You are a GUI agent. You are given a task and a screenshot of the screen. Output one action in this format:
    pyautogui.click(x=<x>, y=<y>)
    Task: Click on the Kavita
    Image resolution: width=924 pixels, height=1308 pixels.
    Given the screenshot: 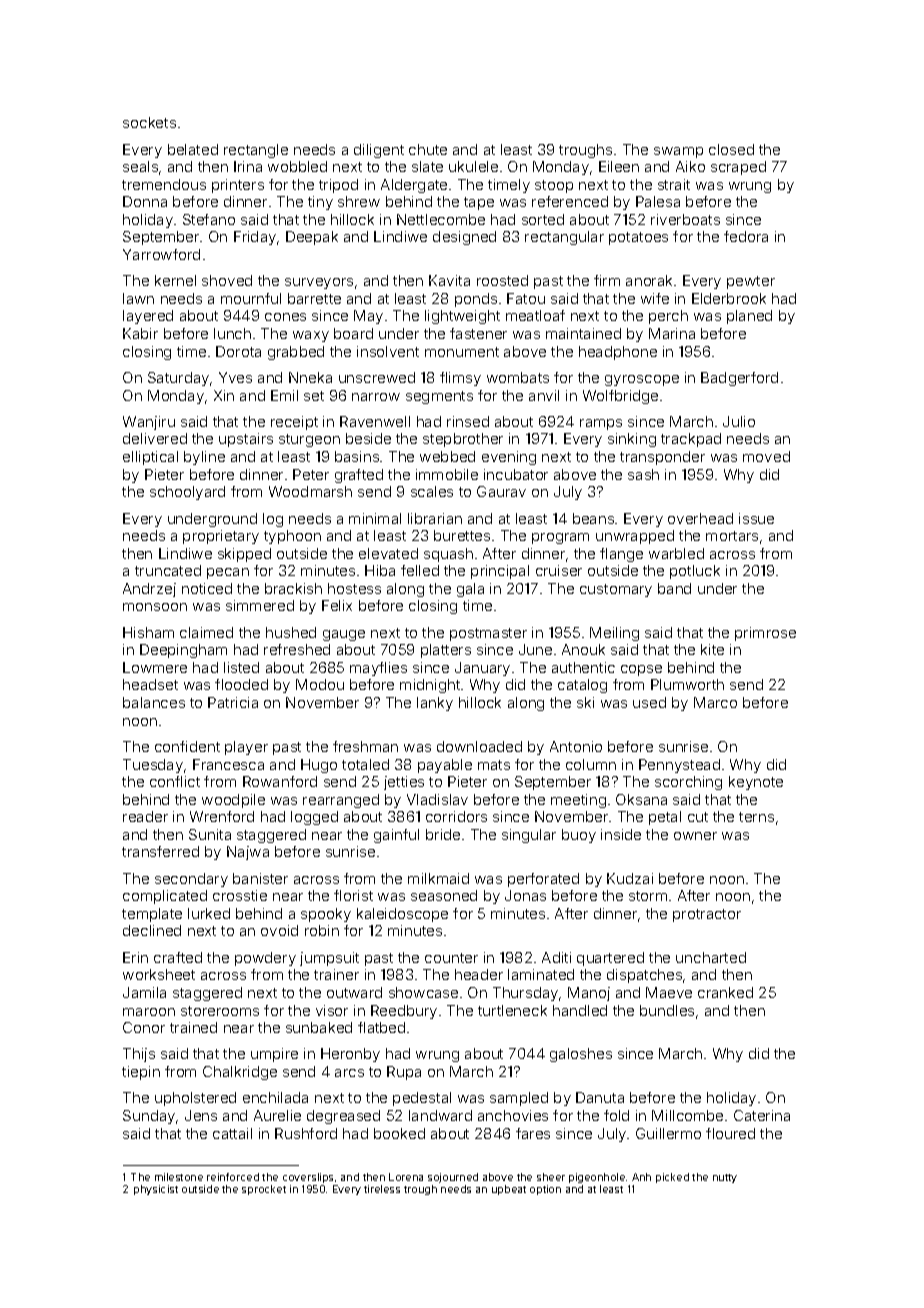 What is the action you would take?
    pyautogui.click(x=449, y=280)
